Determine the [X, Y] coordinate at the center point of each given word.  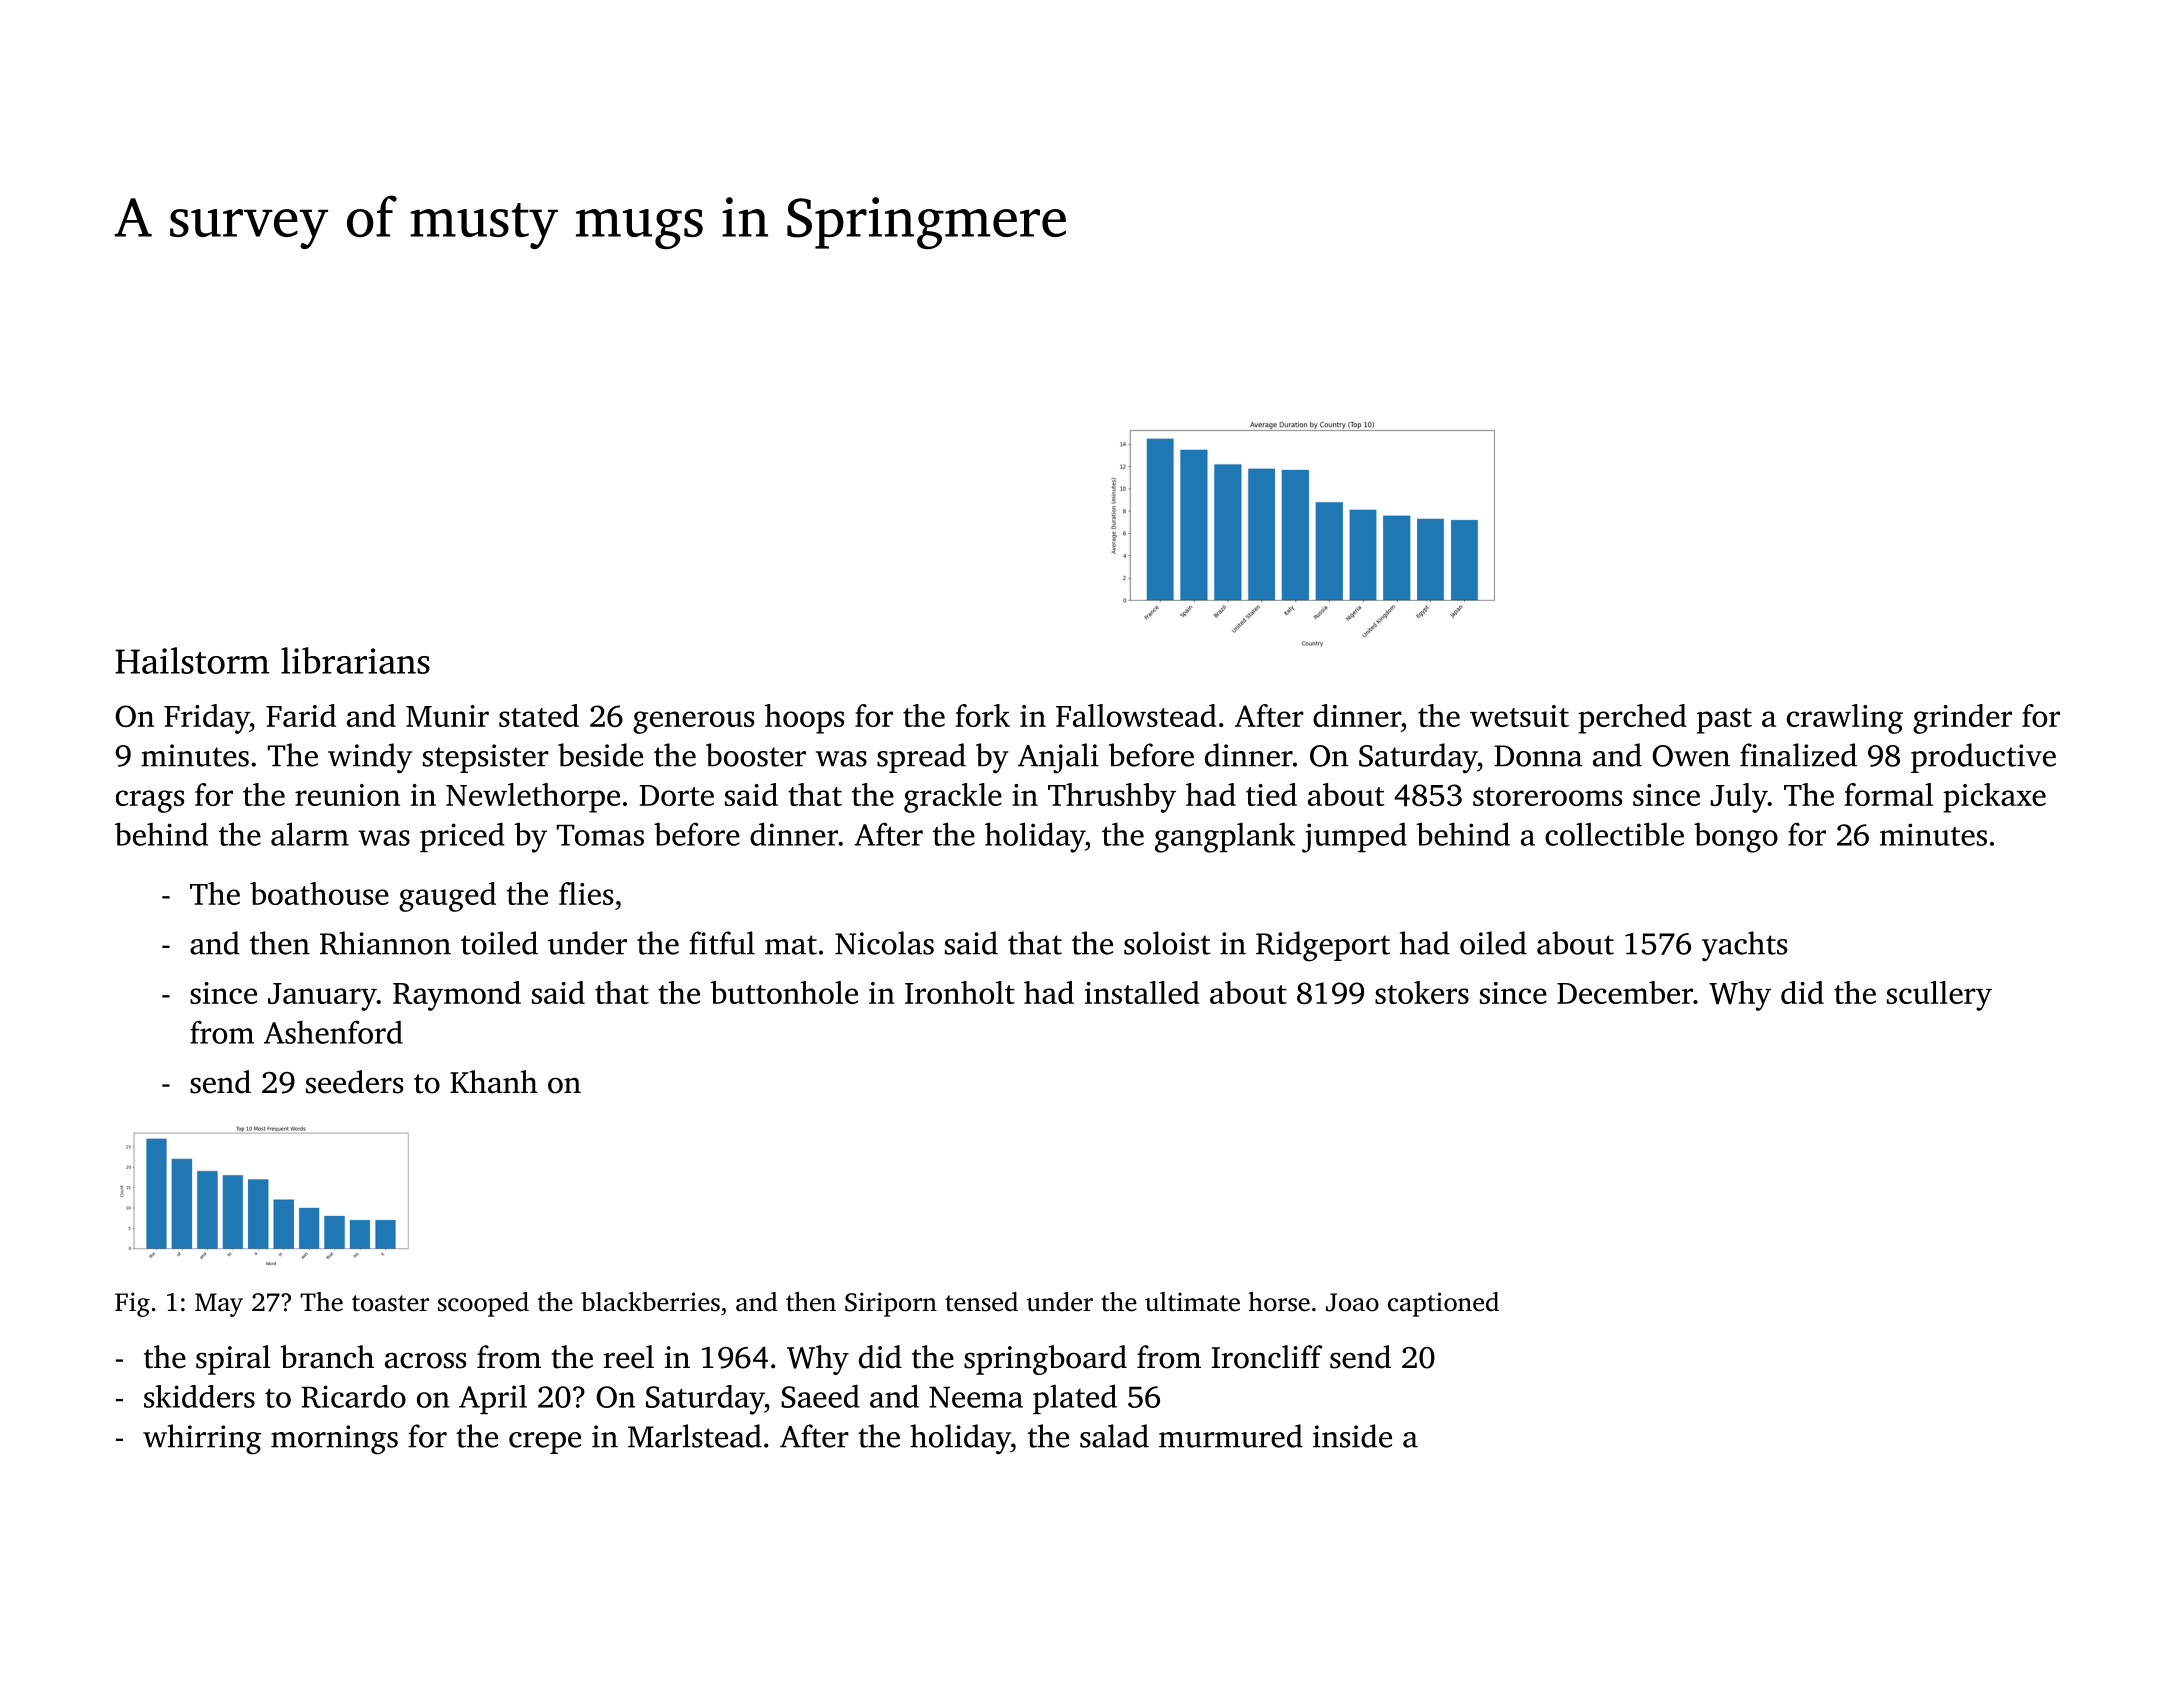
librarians [355, 660]
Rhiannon [385, 943]
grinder [1962, 719]
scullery [1939, 996]
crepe [545, 1443]
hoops [804, 719]
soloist [1167, 943]
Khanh [494, 1082]
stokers [1422, 992]
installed [1142, 992]
